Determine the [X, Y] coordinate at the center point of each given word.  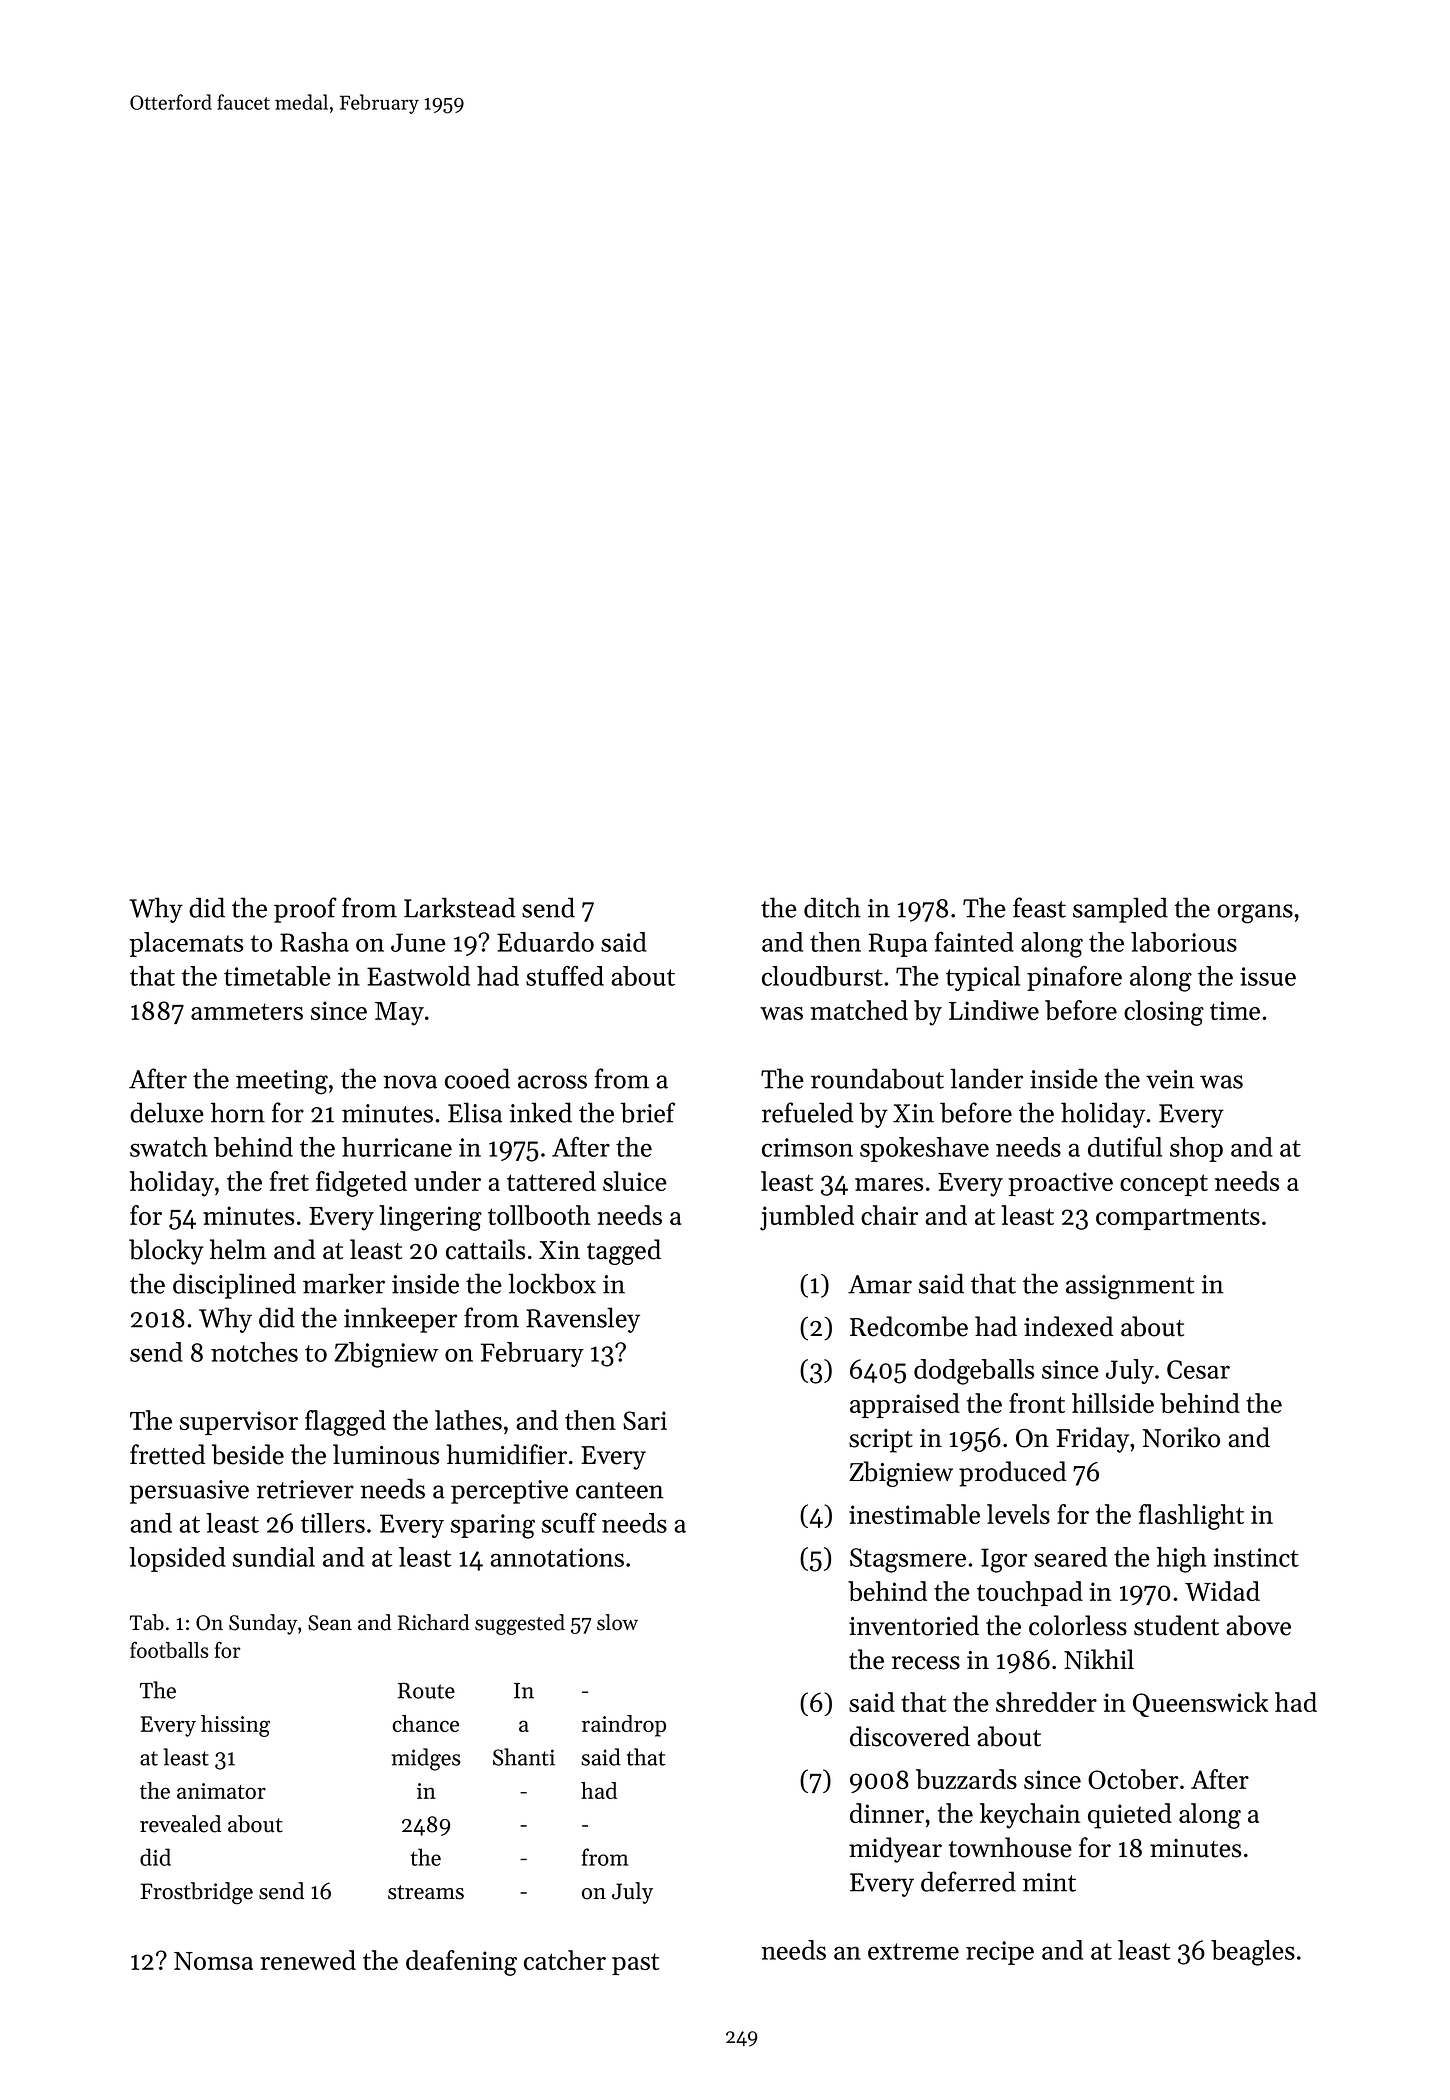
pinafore [1074, 978]
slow [617, 1622]
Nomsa [213, 1961]
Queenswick [1200, 1704]
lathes [468, 1420]
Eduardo [545, 942]
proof [305, 910]
